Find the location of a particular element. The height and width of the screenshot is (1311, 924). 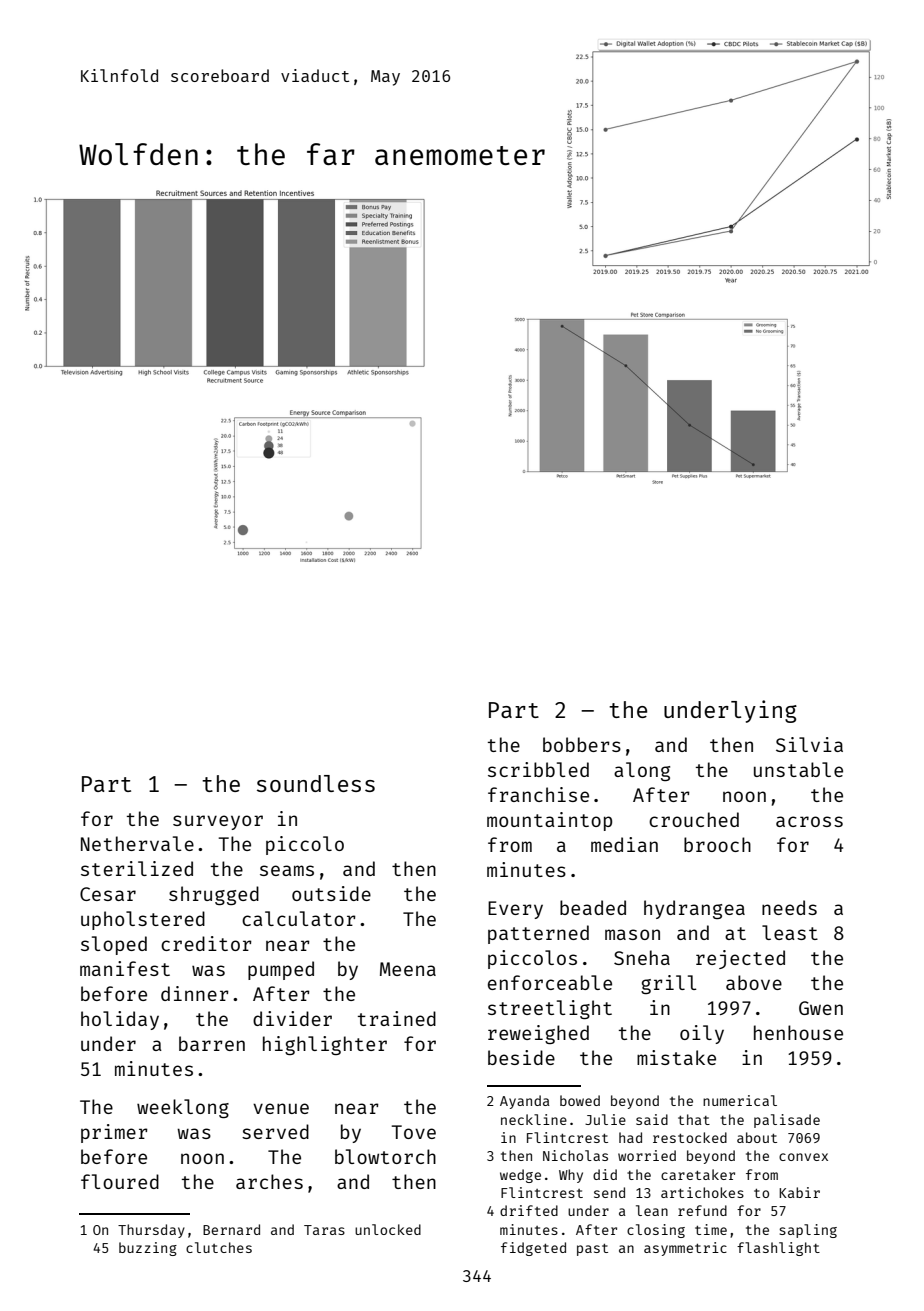

barren is located at coordinates (212, 1043).
